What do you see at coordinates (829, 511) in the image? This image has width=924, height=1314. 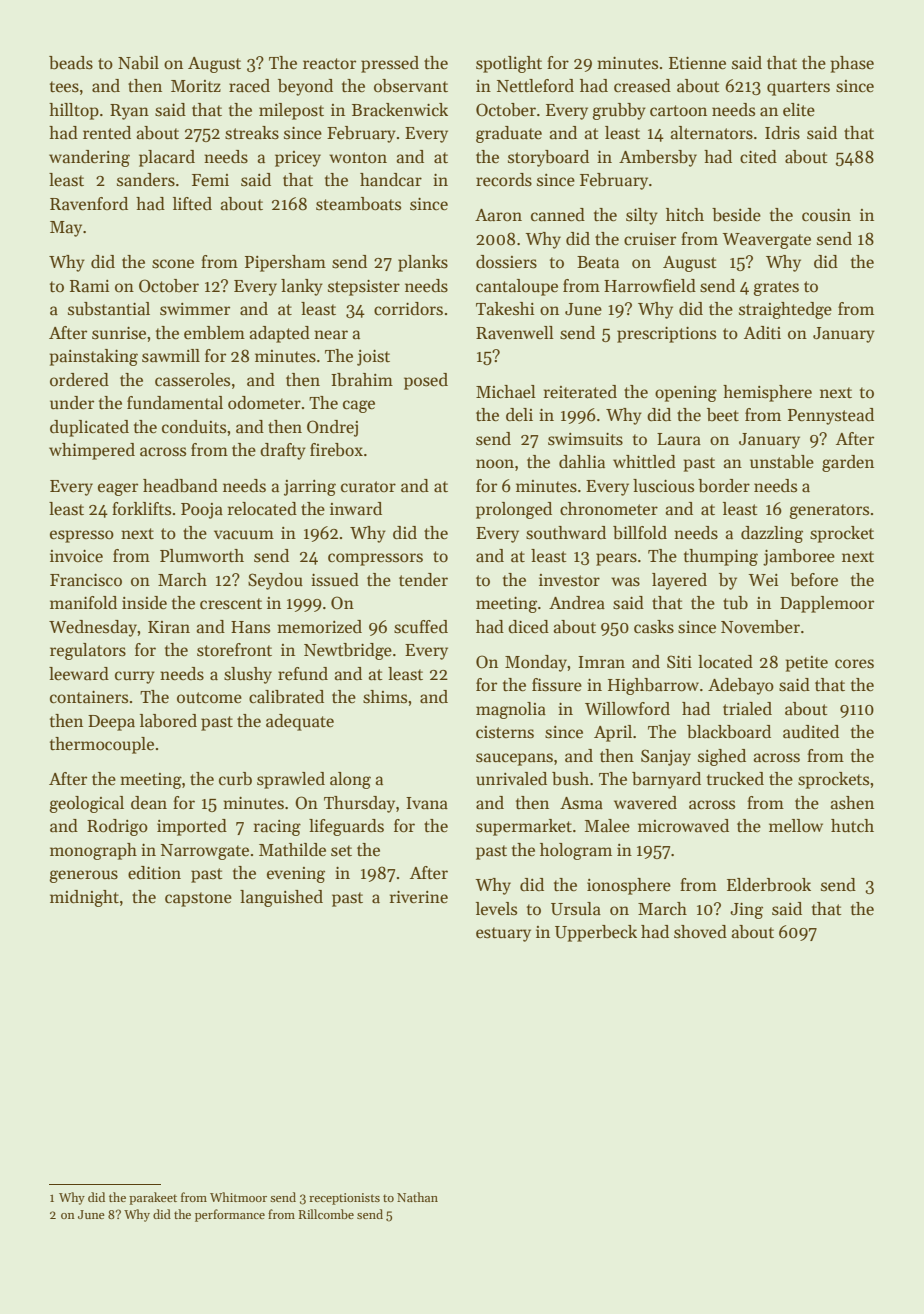 I see `generators` at bounding box center [829, 511].
